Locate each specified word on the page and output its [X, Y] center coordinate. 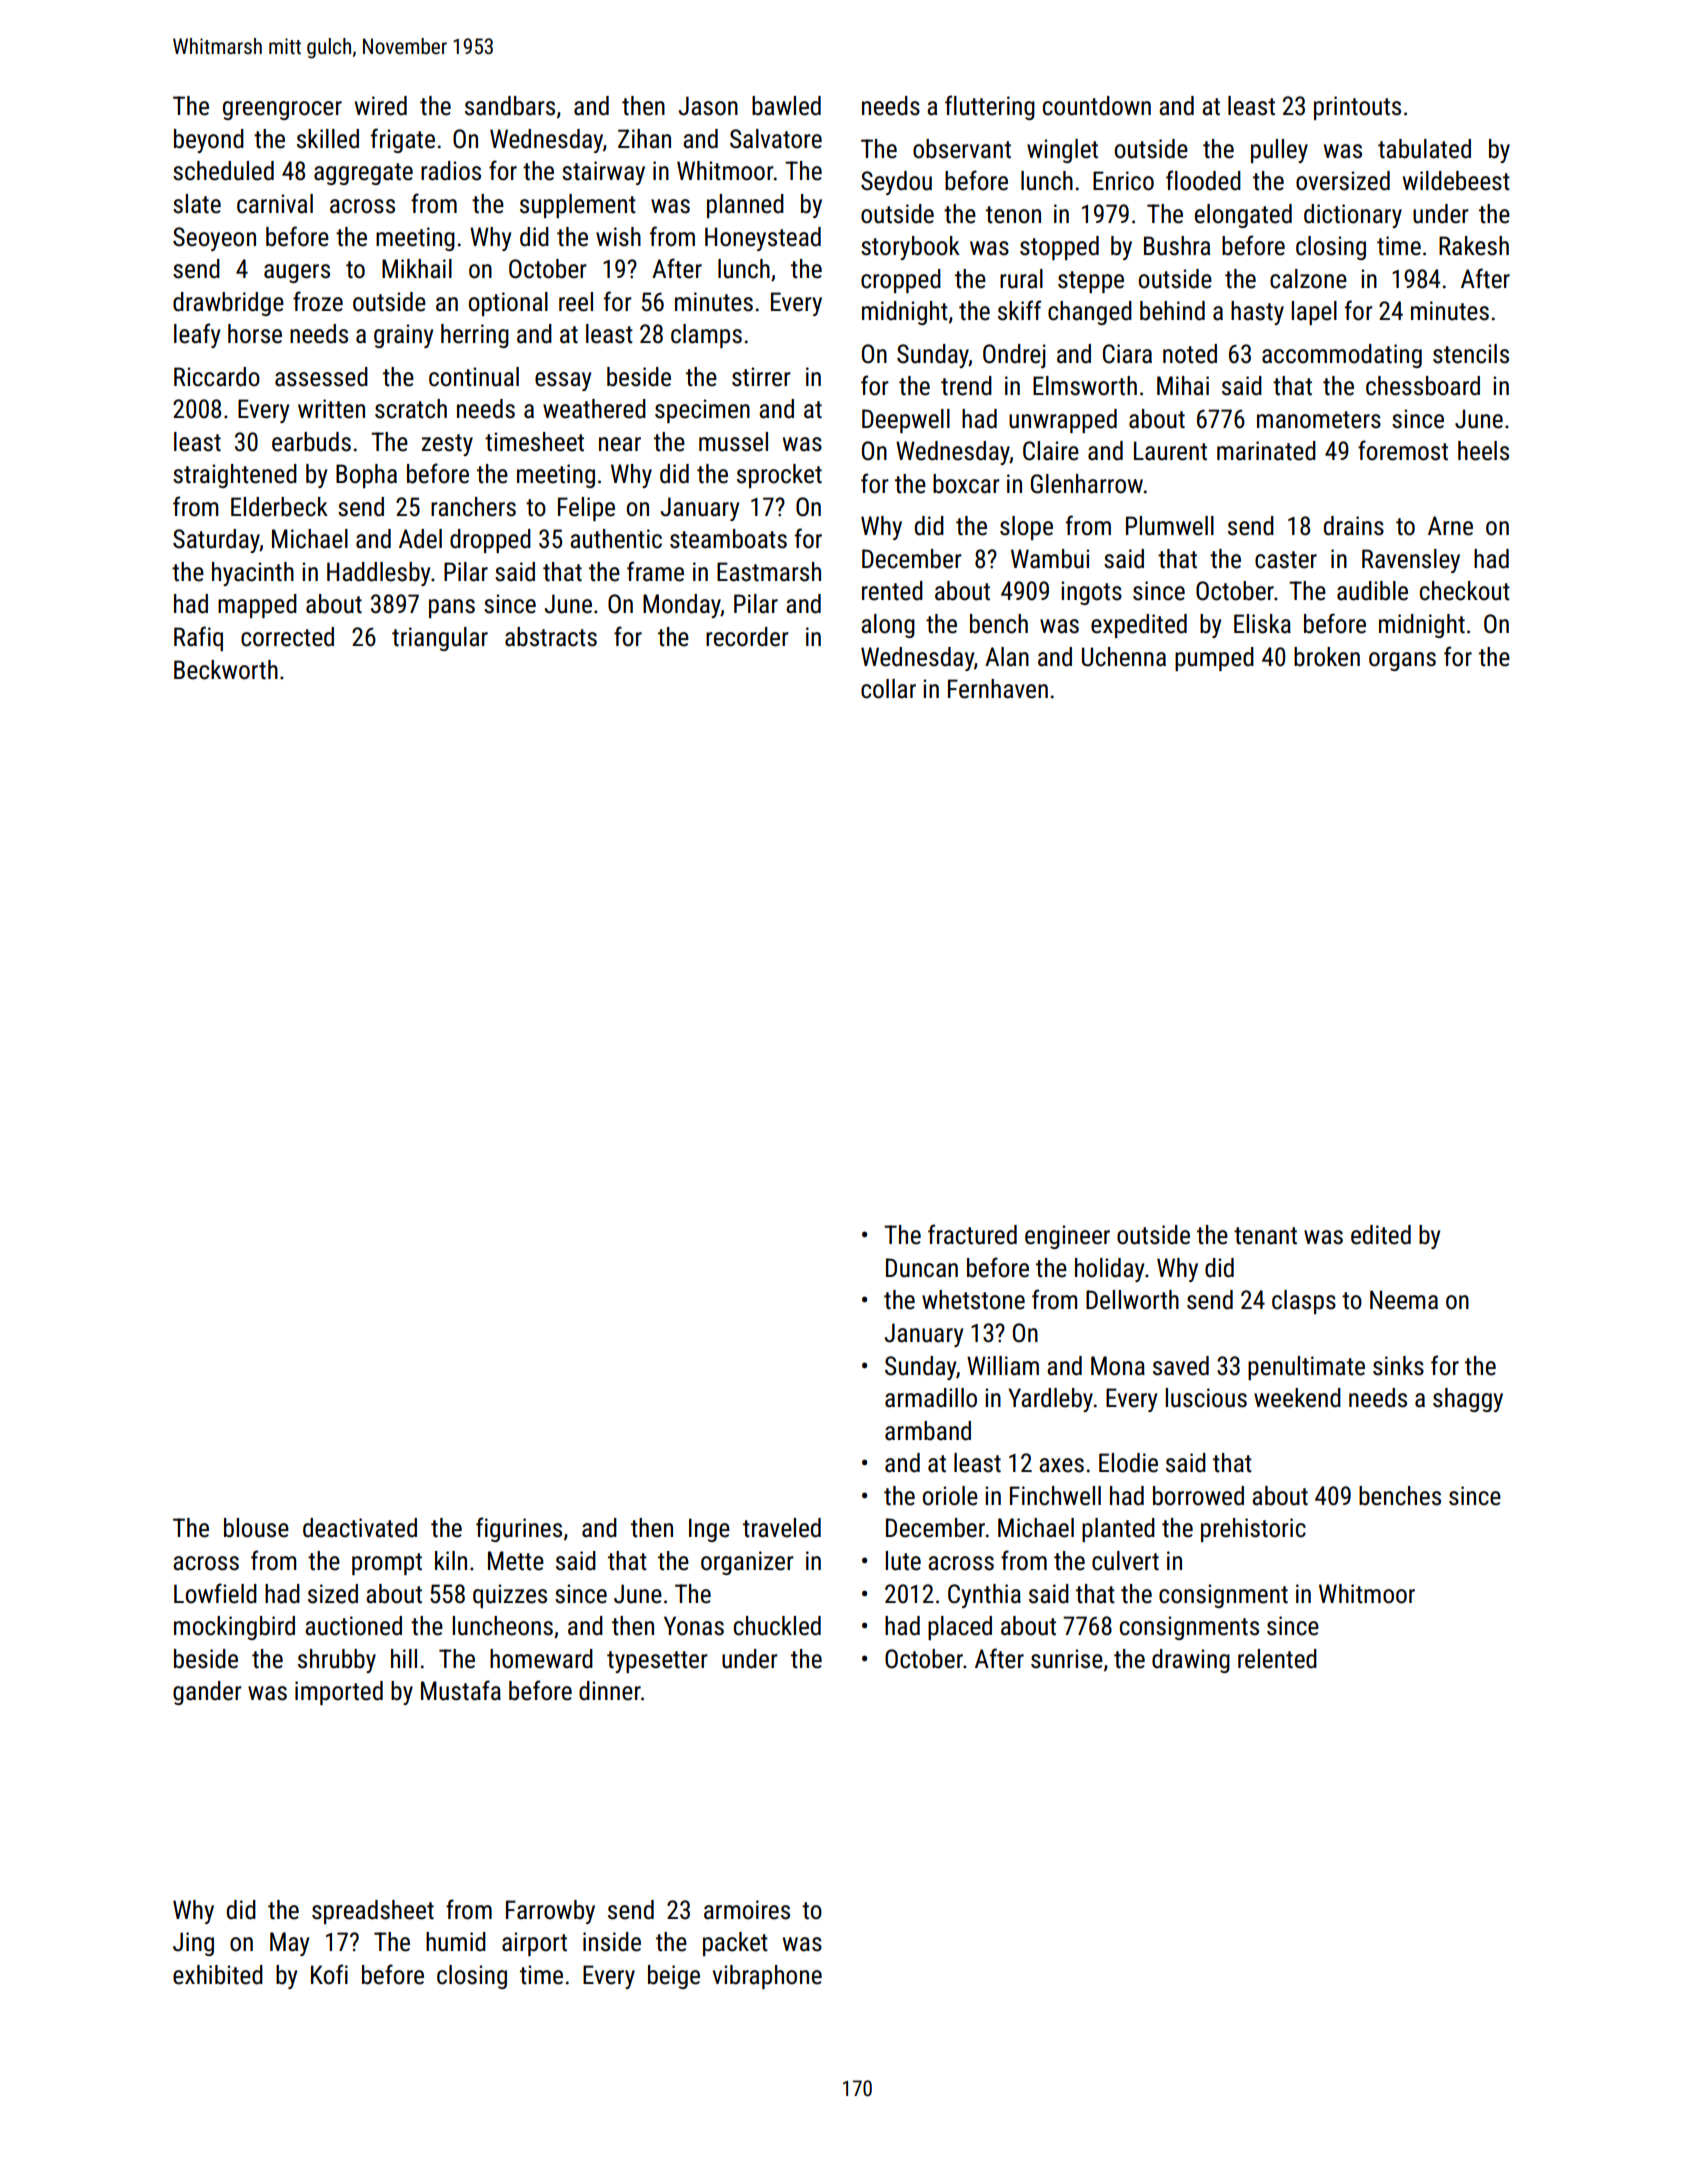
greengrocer [282, 110]
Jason [708, 106]
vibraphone [767, 1977]
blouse [256, 1528]
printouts [1357, 108]
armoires [747, 1910]
